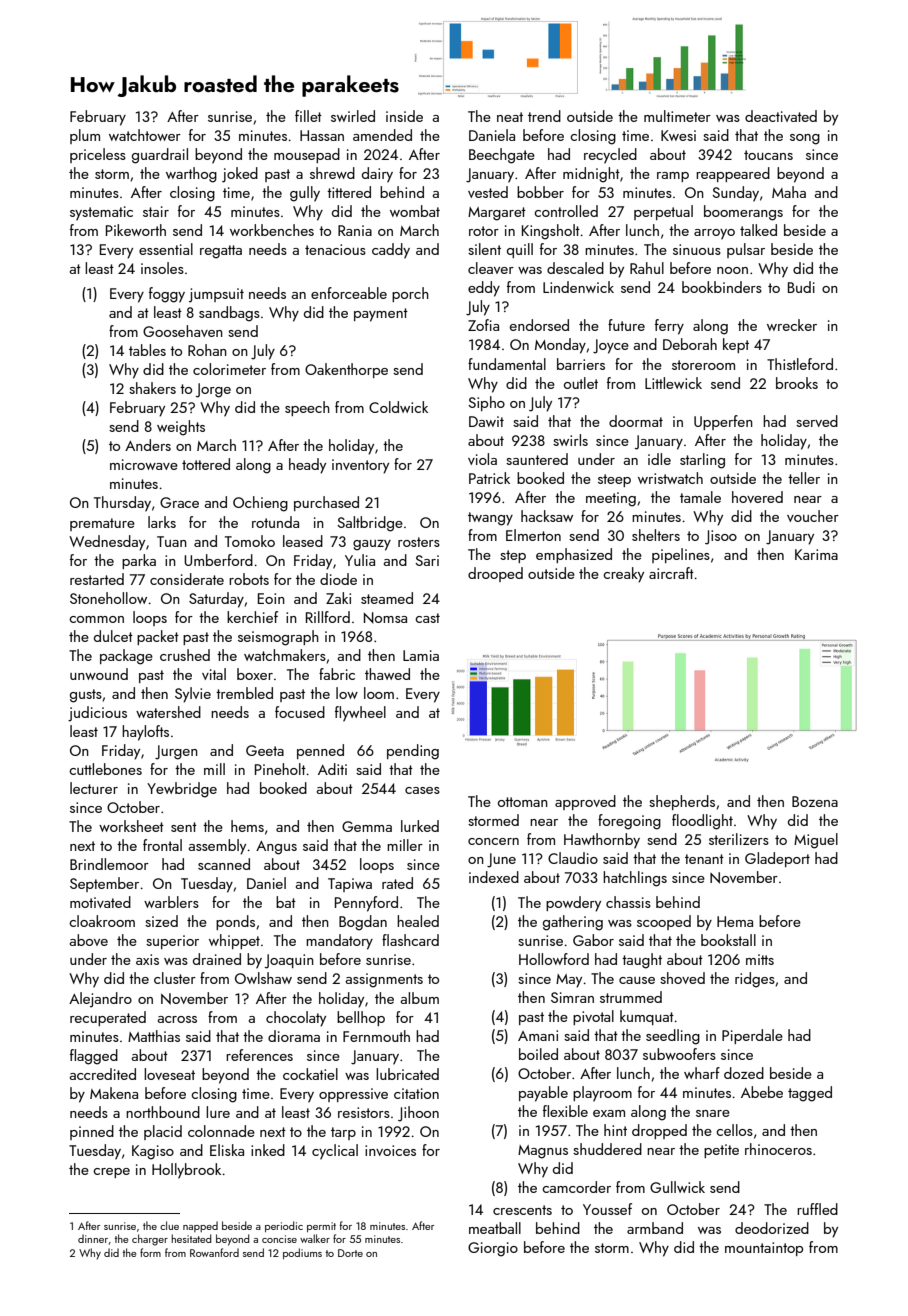  I want to click on trend, so click(544, 116).
